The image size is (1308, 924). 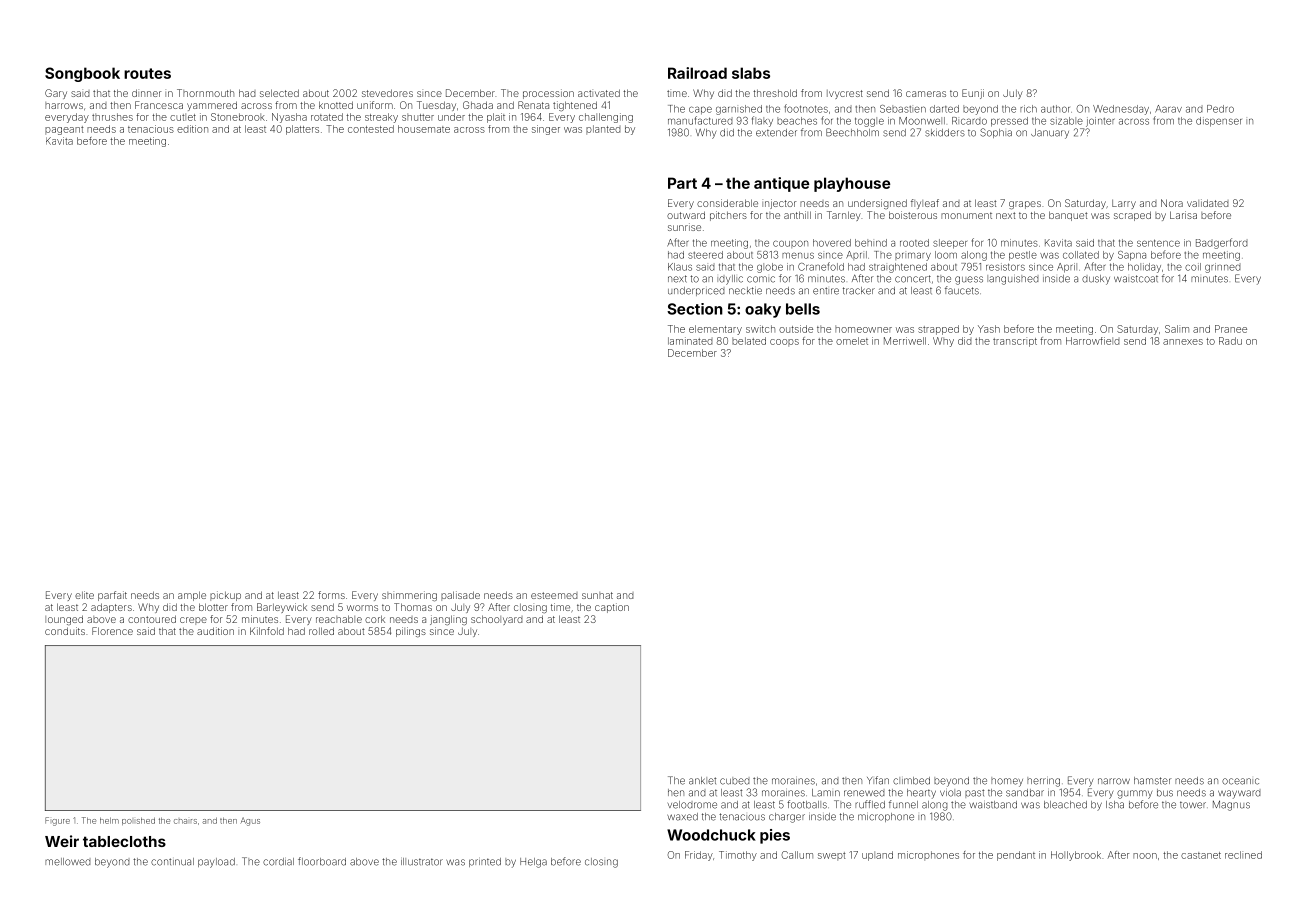 I want to click on Radu, so click(x=1230, y=341).
